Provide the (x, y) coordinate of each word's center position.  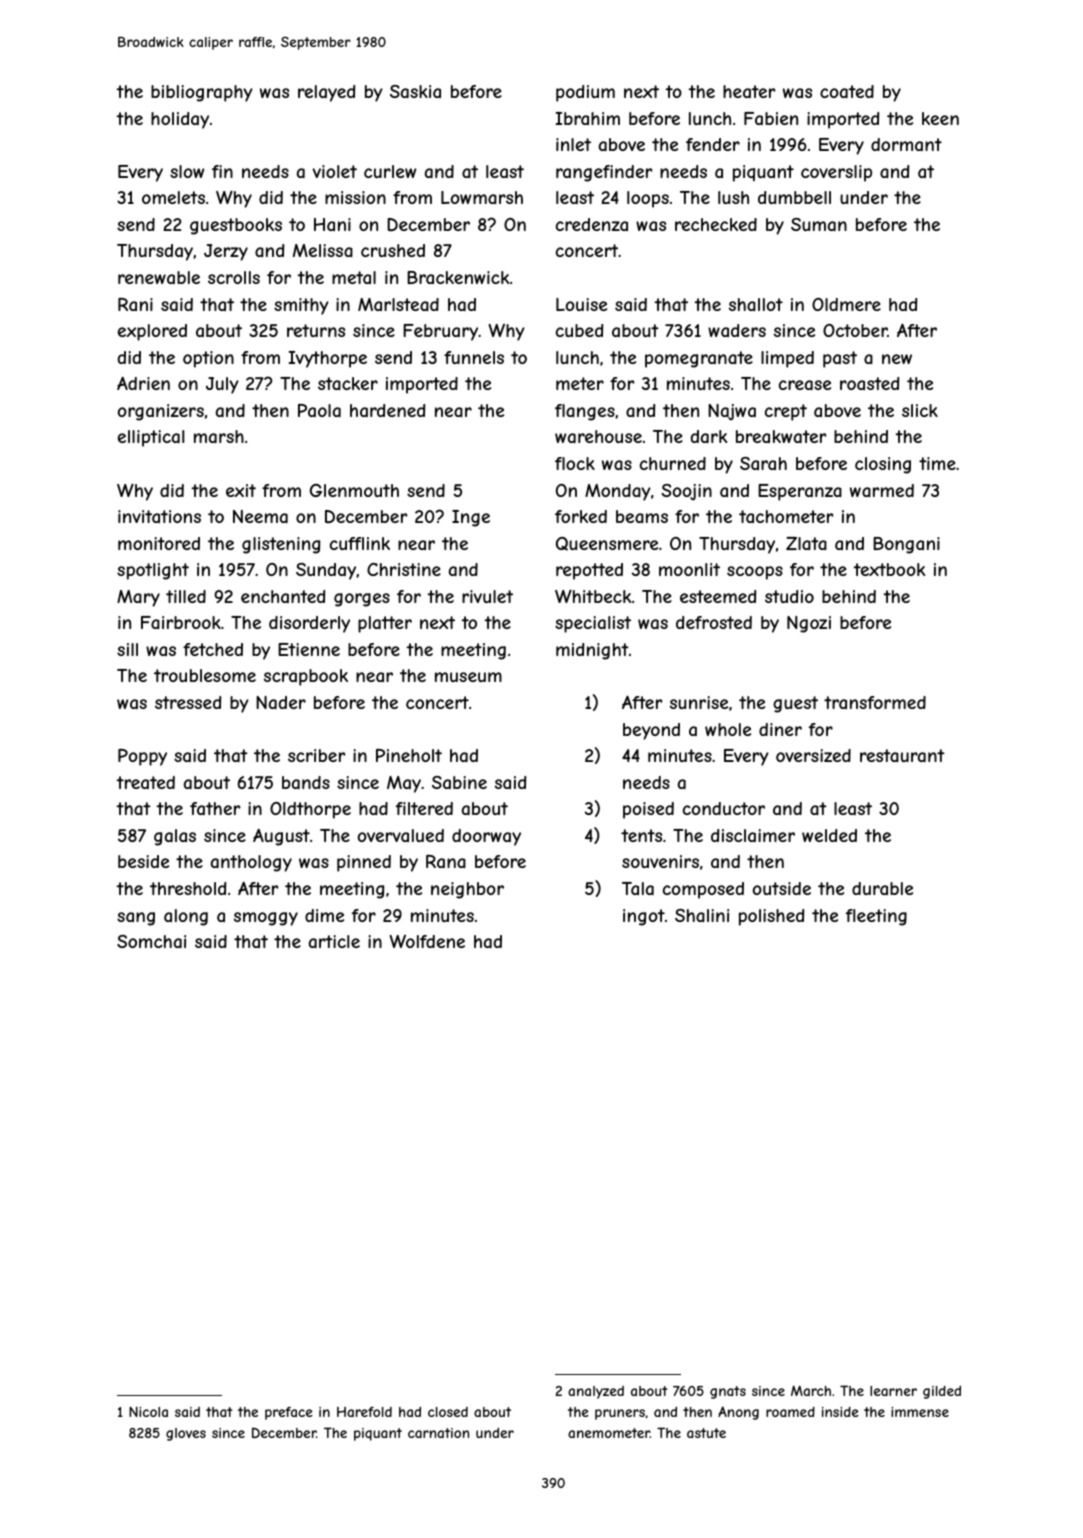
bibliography (202, 93)
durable (882, 888)
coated (847, 91)
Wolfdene (427, 941)
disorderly (309, 624)
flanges (585, 412)
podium (585, 93)
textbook (889, 569)
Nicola (148, 1411)
